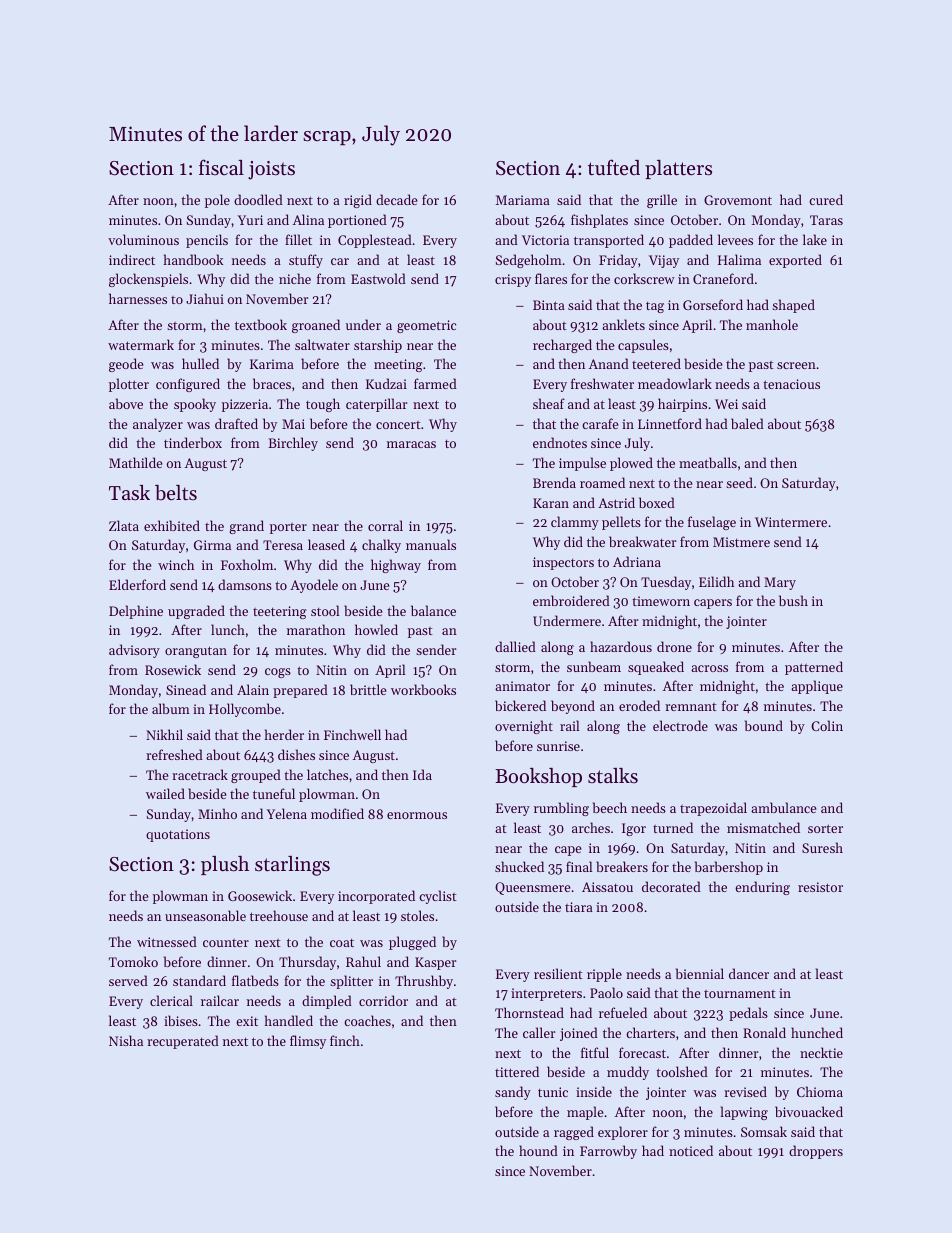 This image has height=1233, width=952. Describe the element at coordinates (558, 973) in the image. I see `resilient` at that location.
